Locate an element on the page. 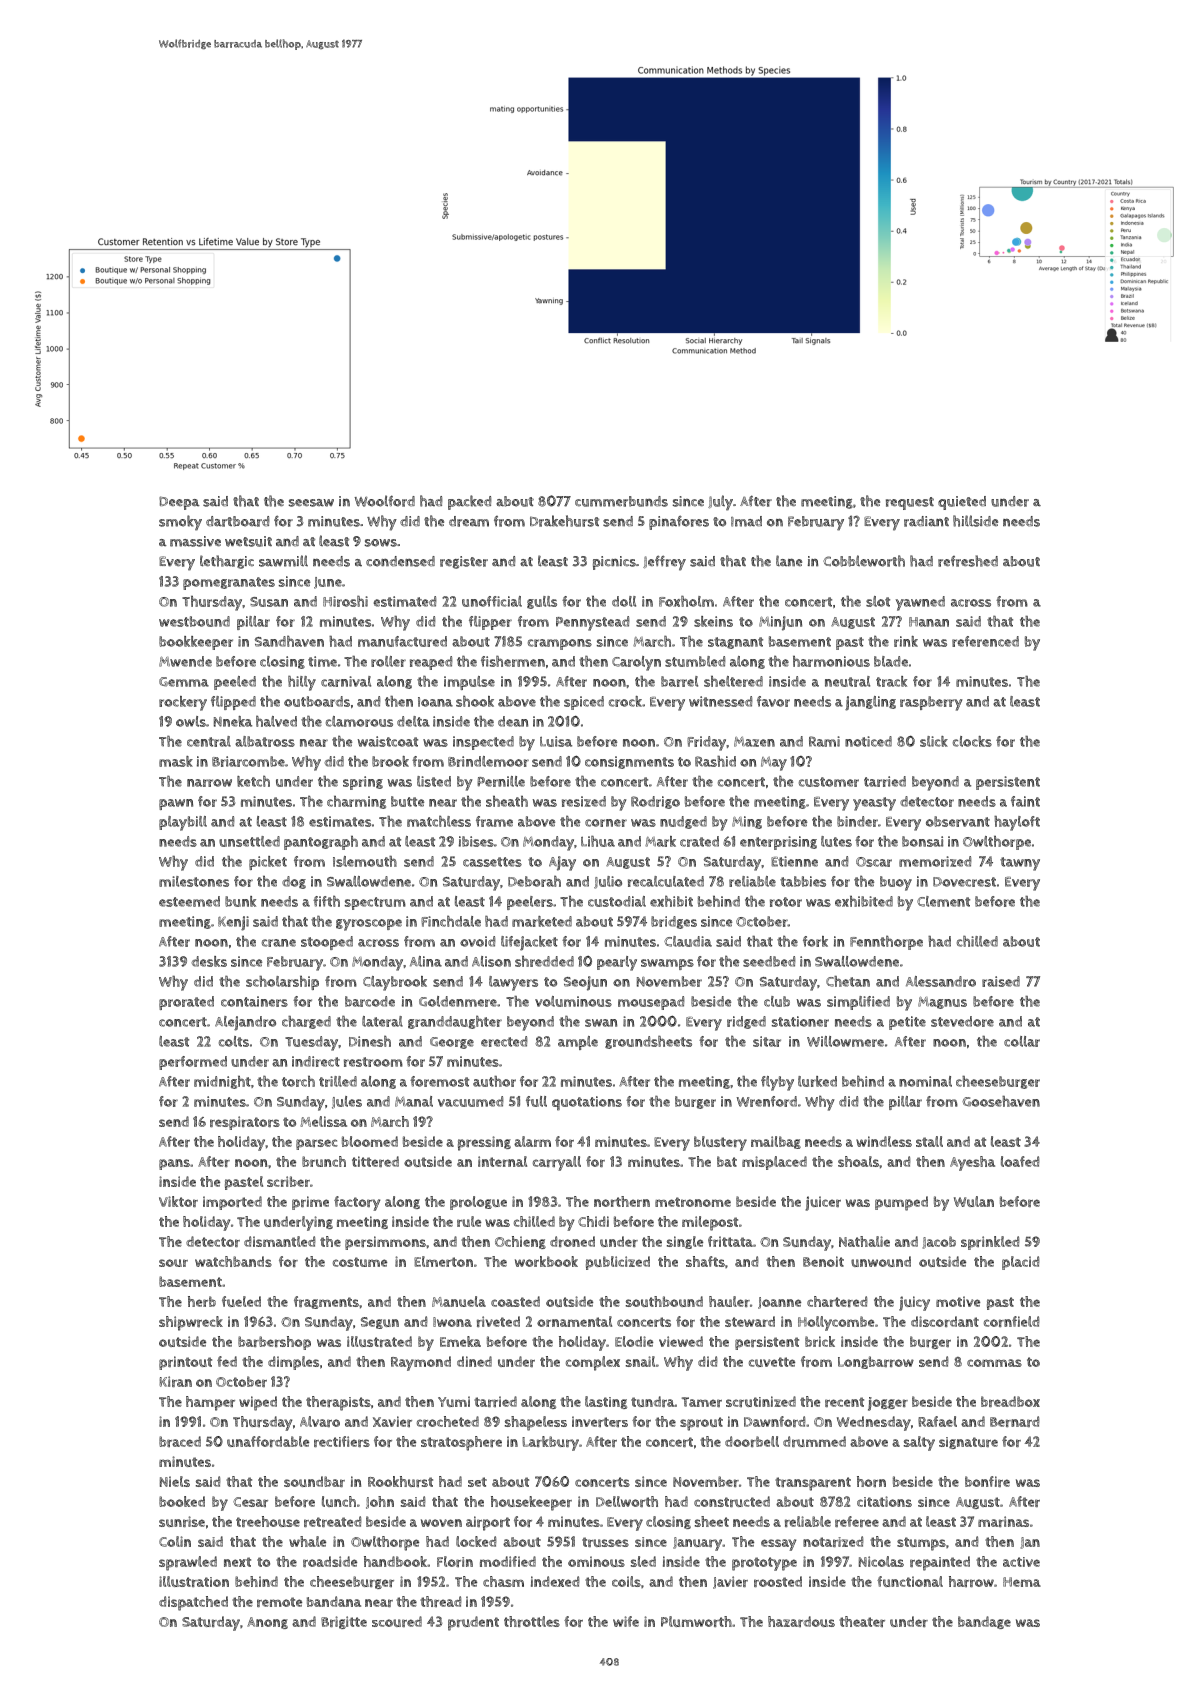 The width and height of the document is (1199, 1696). southbound is located at coordinates (664, 1301).
